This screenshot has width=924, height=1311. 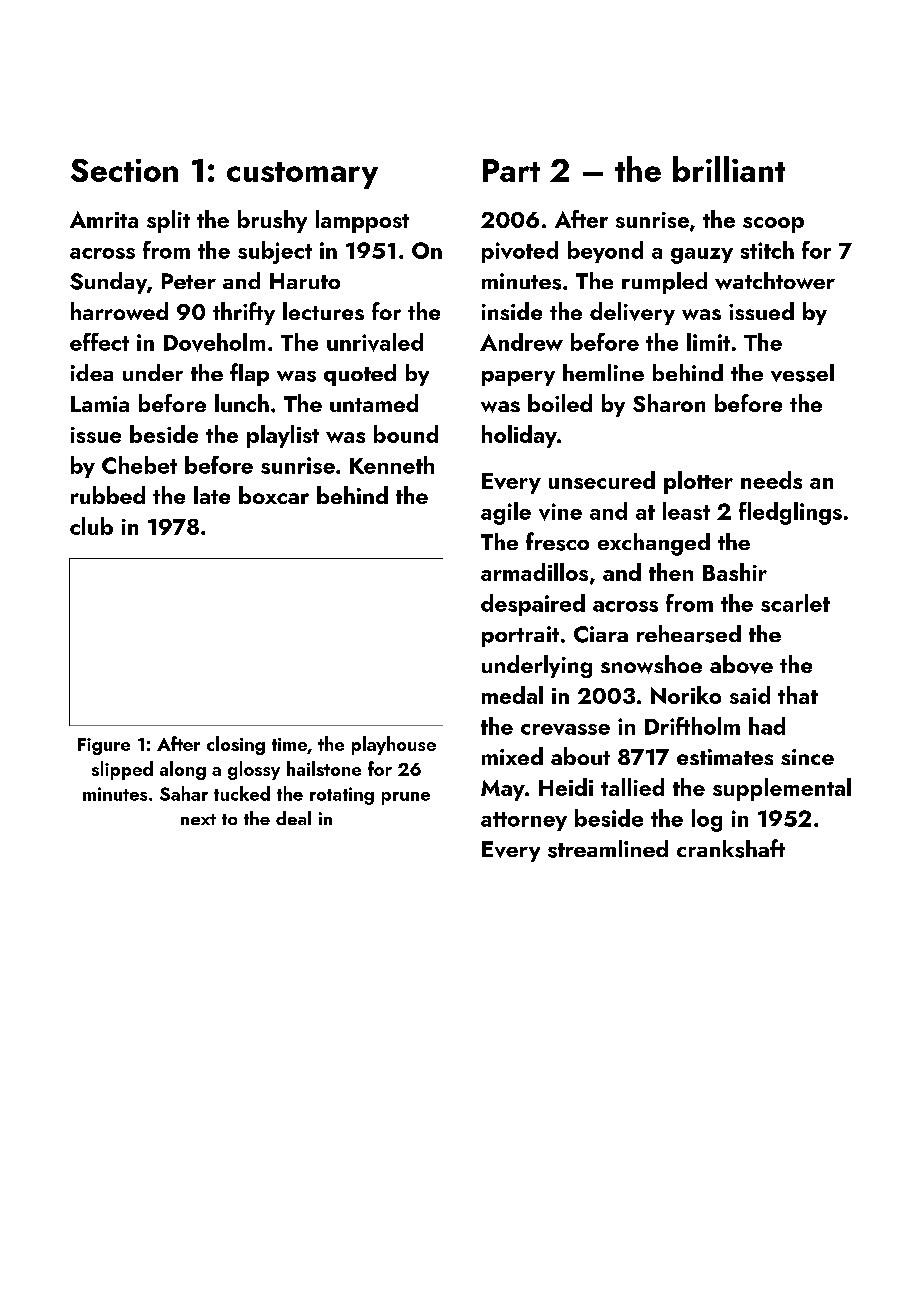 I want to click on time, so click(x=289, y=744).
